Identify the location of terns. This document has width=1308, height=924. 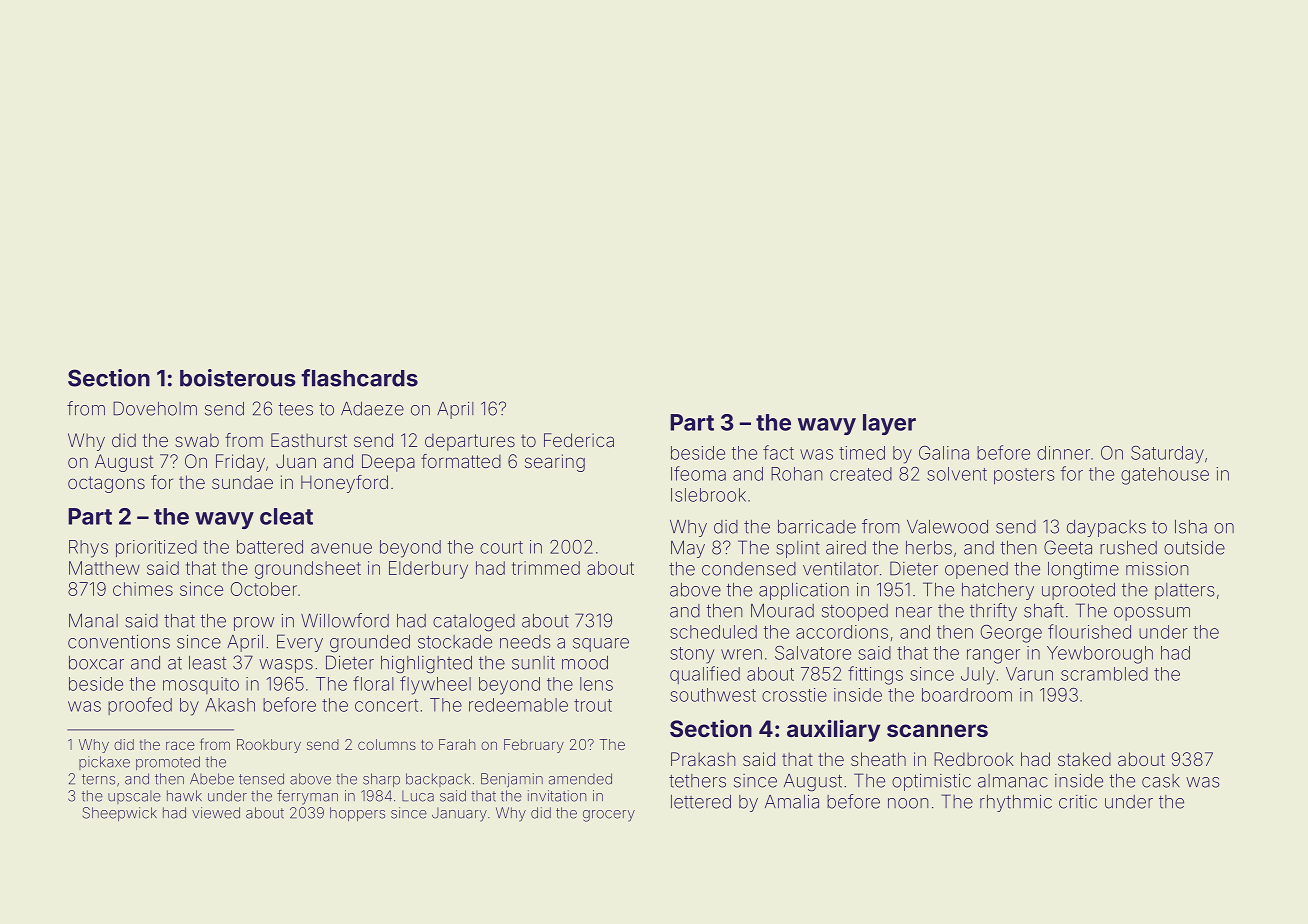
(98, 779).
